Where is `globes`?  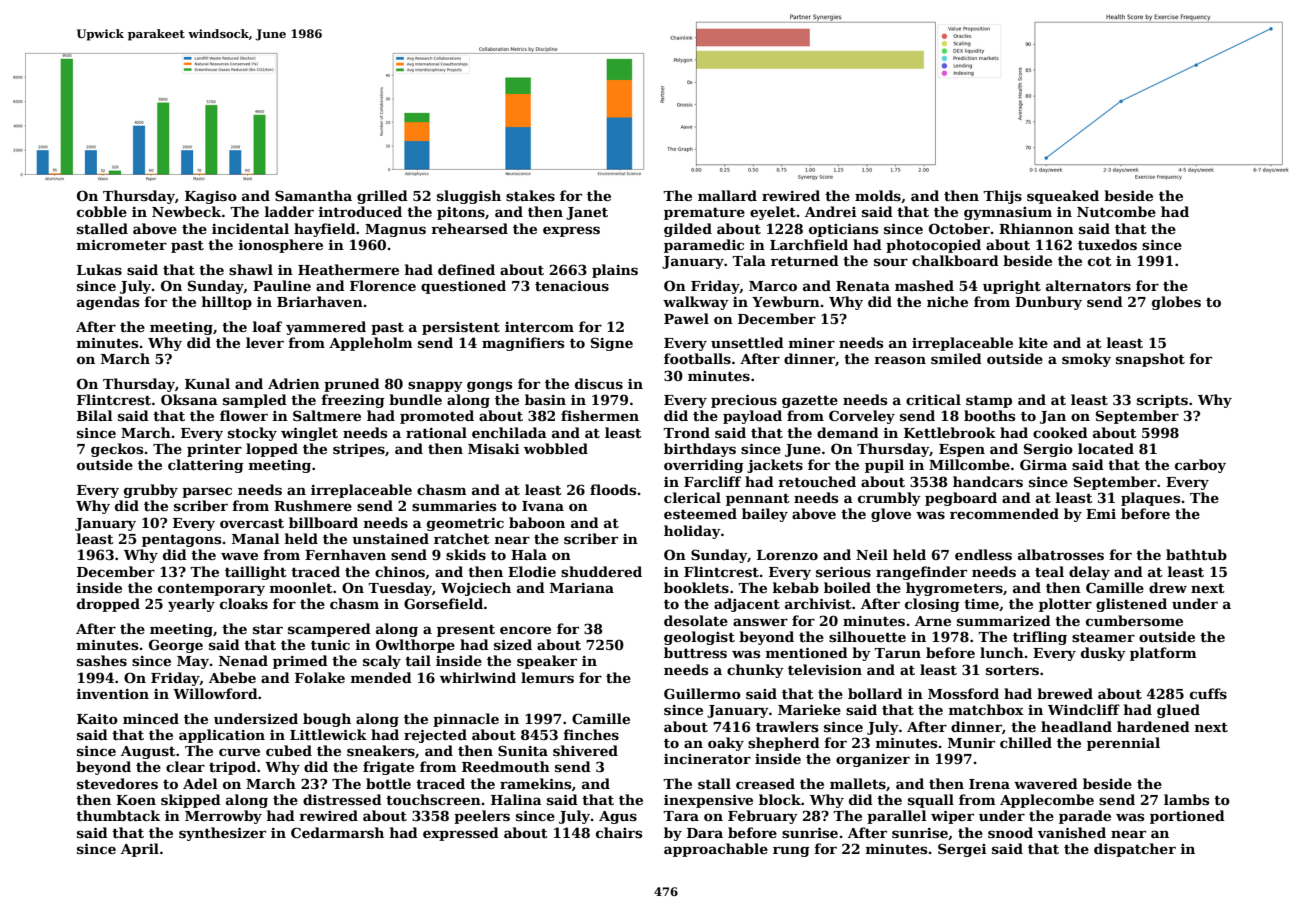 globes is located at coordinates (1176, 303).
